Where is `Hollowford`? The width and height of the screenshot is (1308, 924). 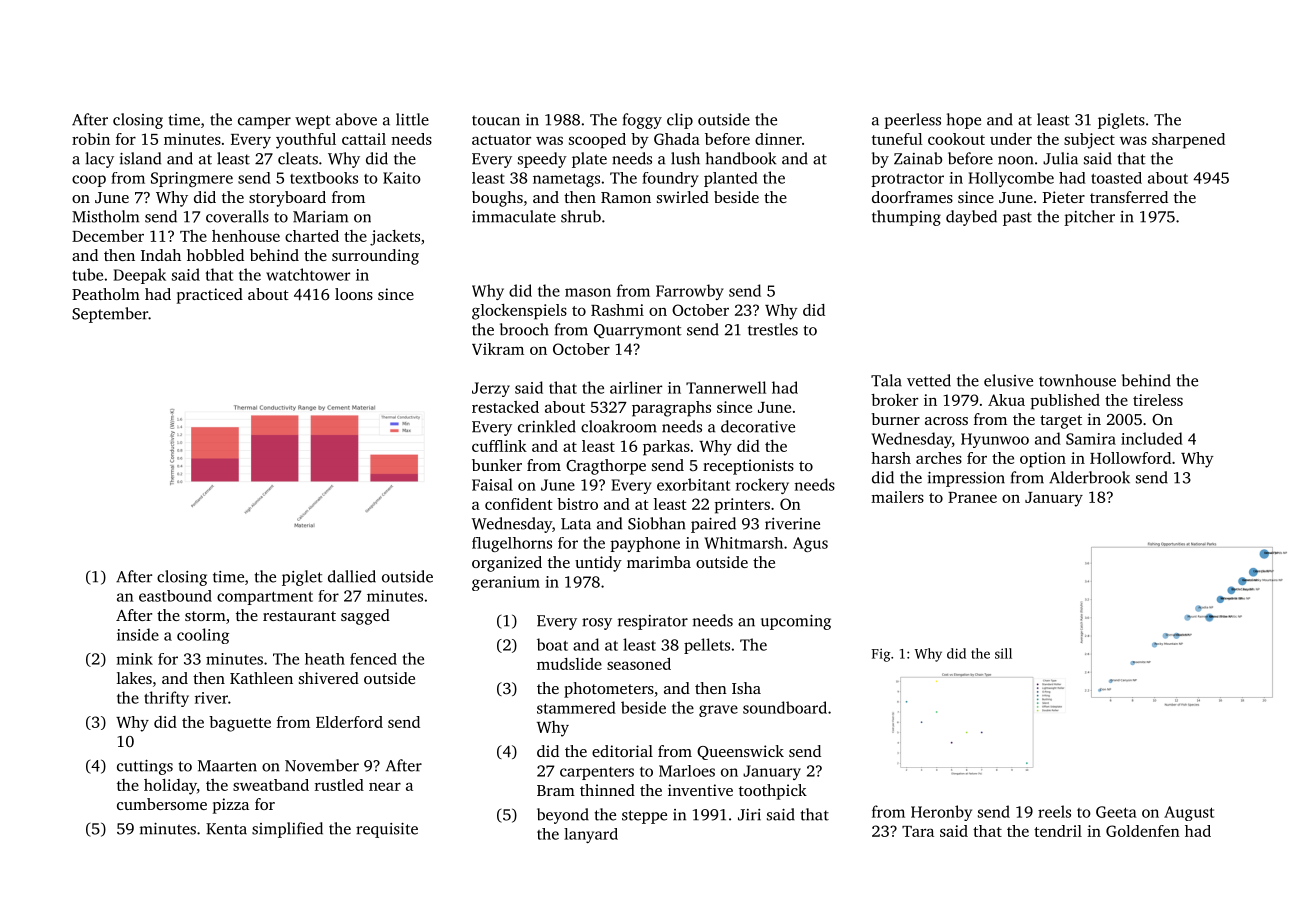 Hollowford is located at coordinates (1130, 458).
